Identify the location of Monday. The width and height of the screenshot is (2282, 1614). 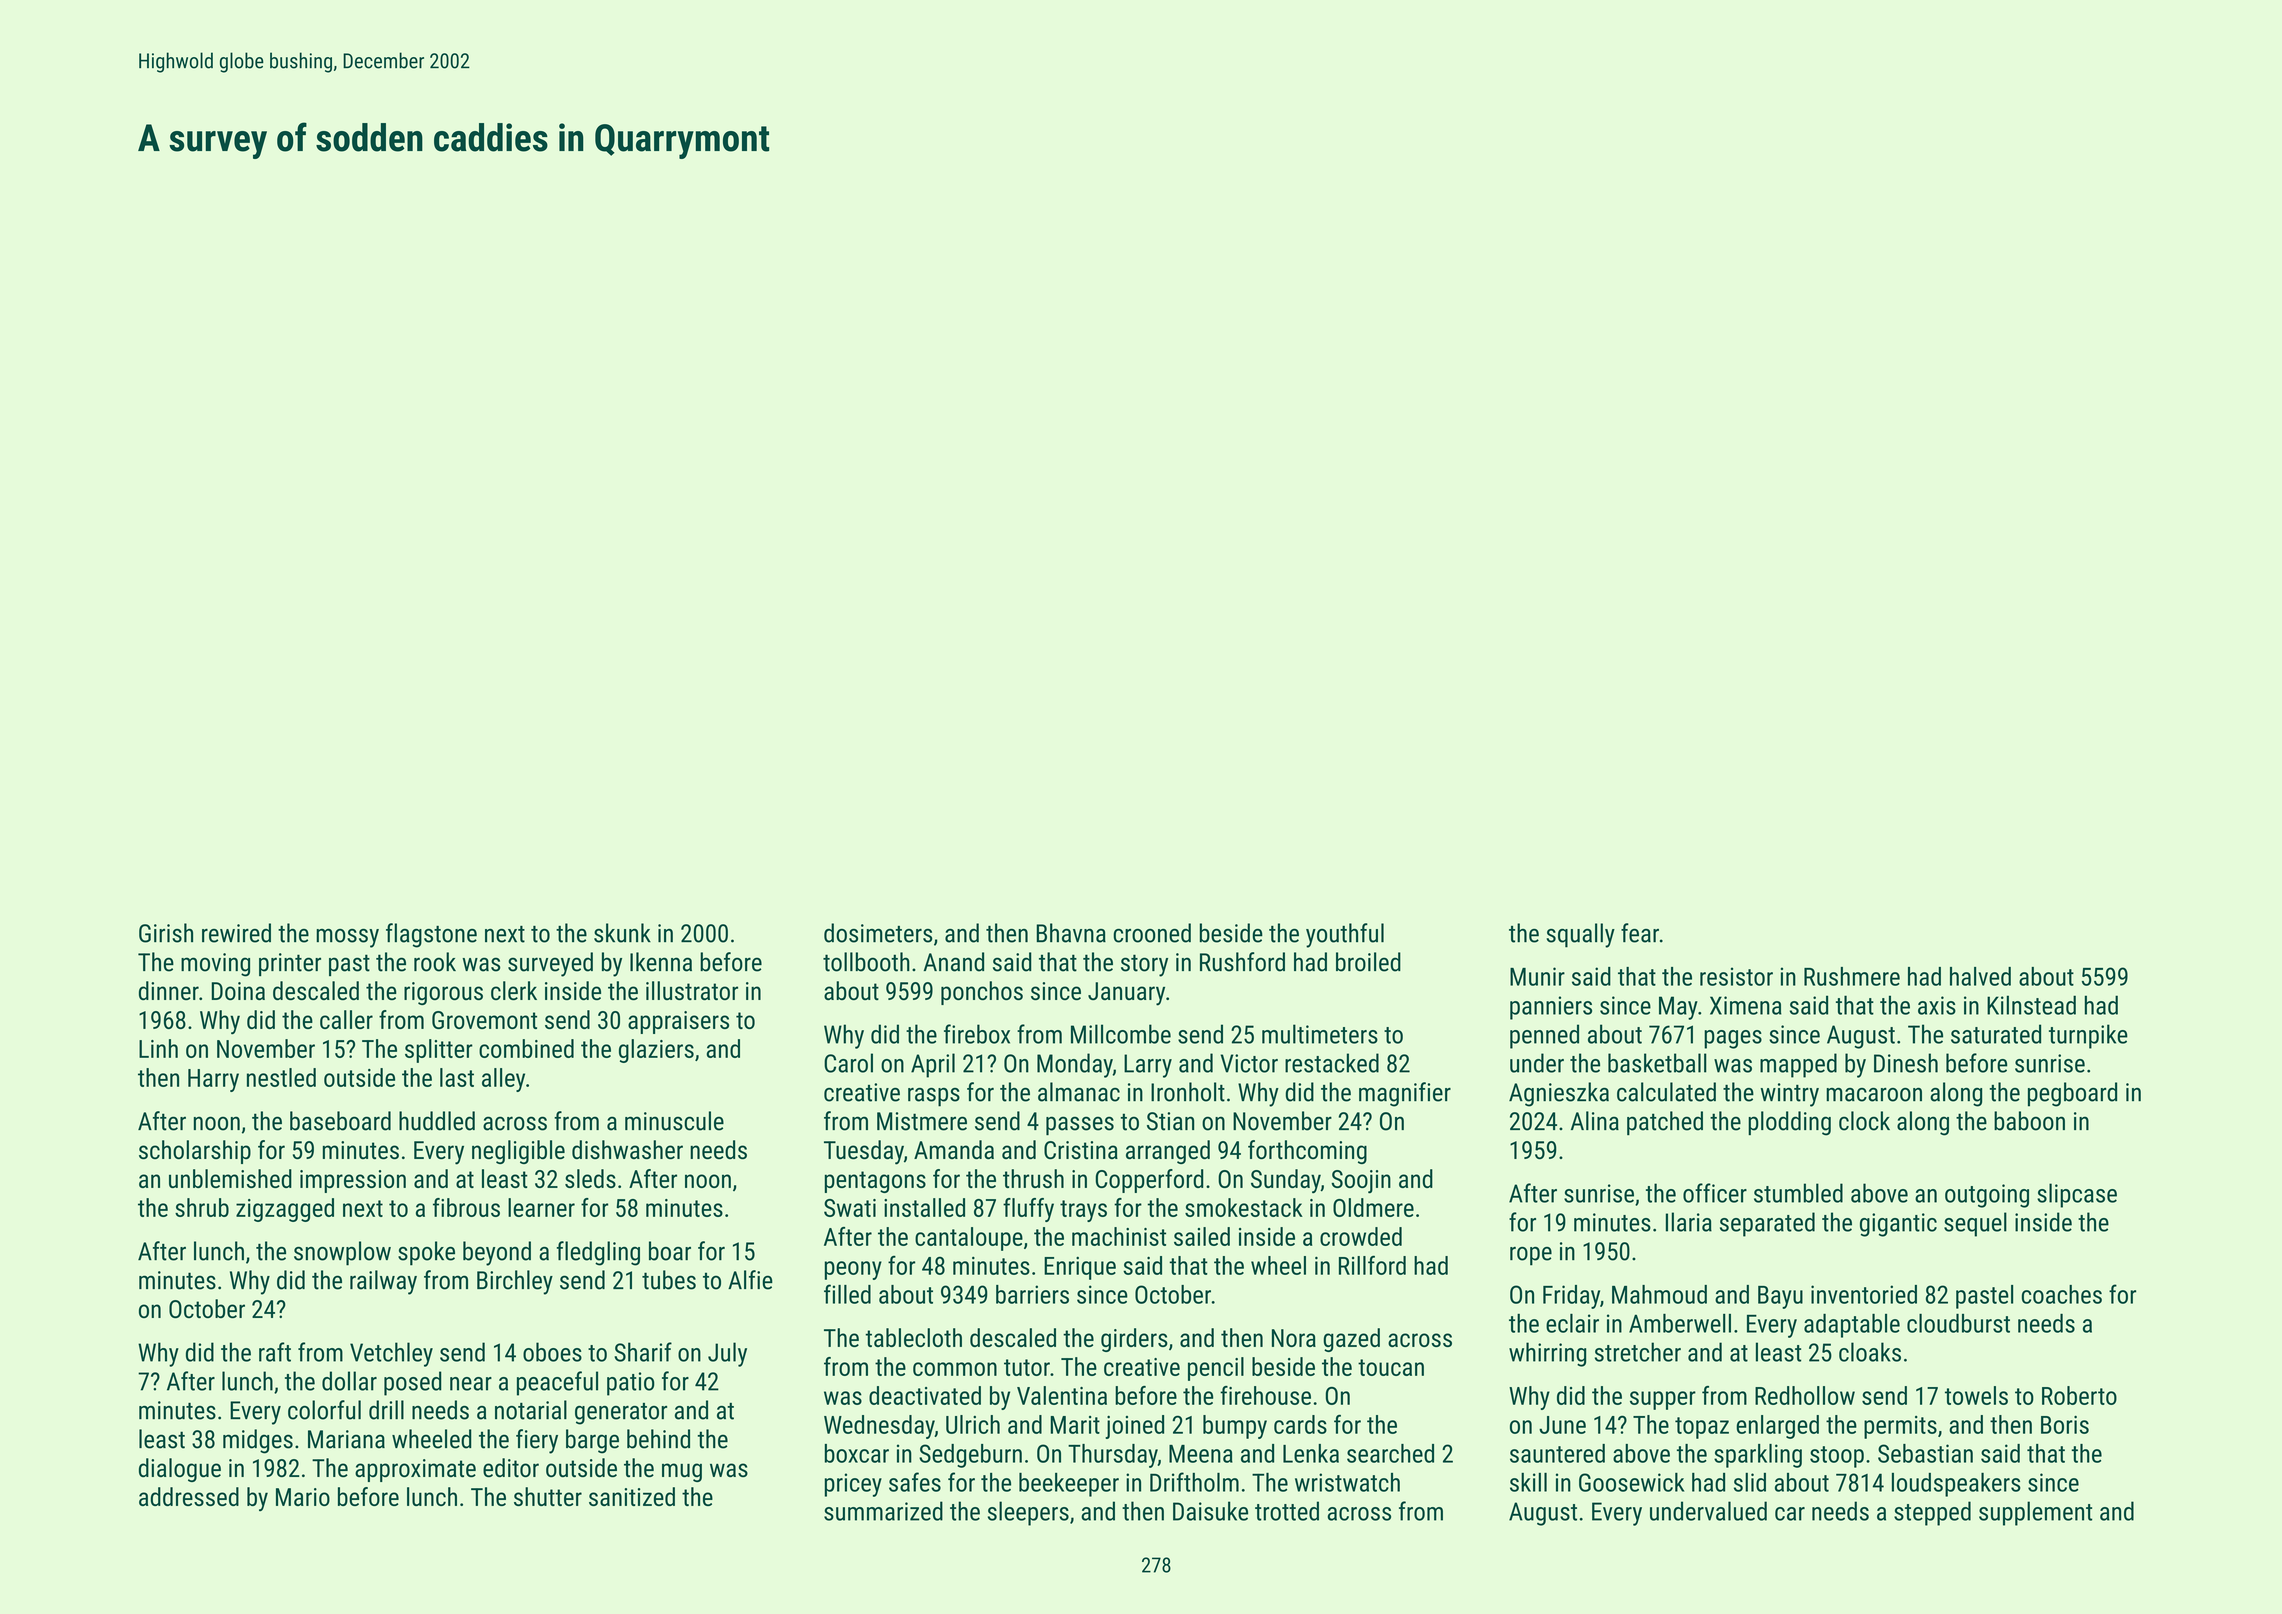
(1075, 1065).
